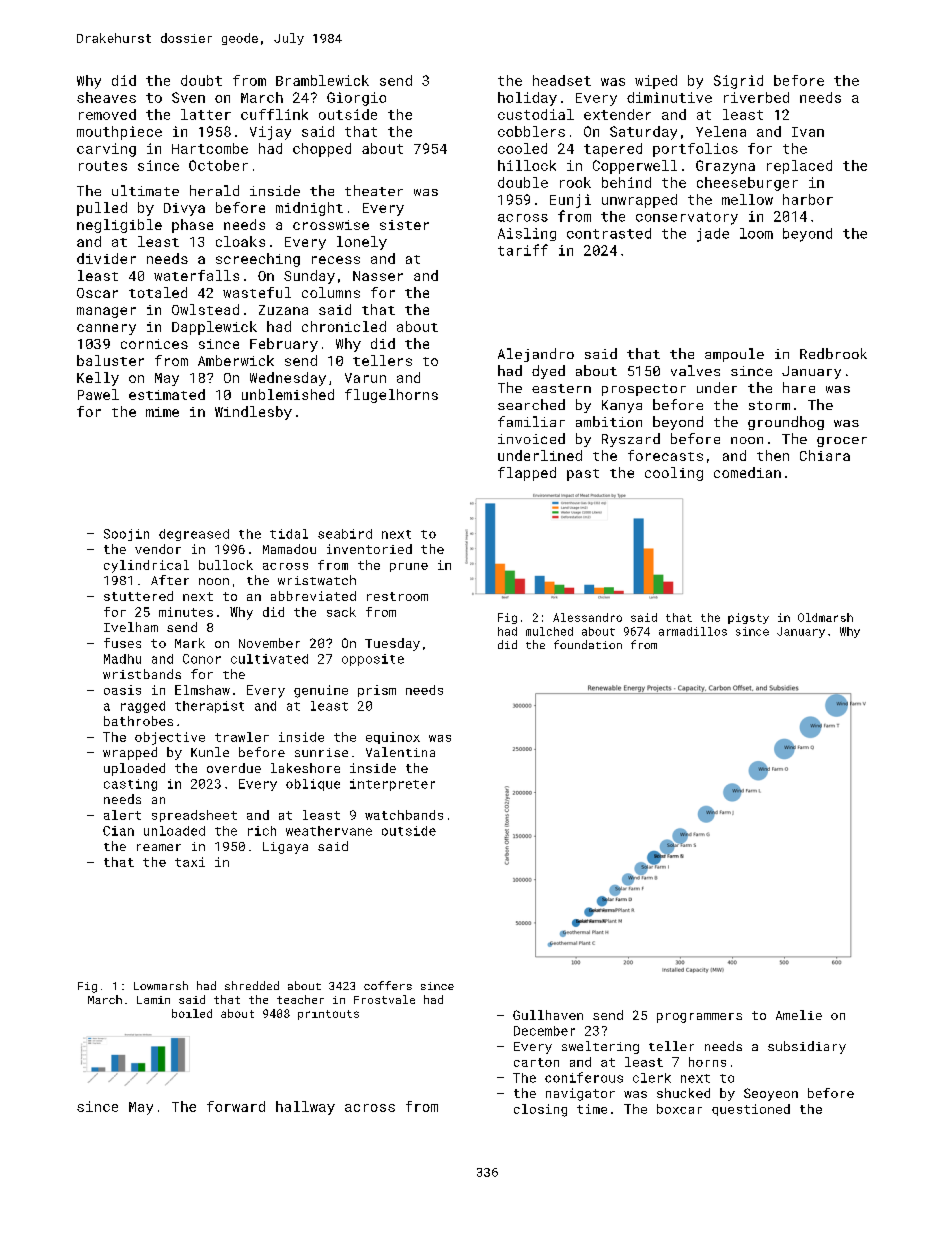 Image resolution: width=952 pixels, height=1233 pixels. What do you see at coordinates (236, 1106) in the document?
I see `forward` at bounding box center [236, 1106].
